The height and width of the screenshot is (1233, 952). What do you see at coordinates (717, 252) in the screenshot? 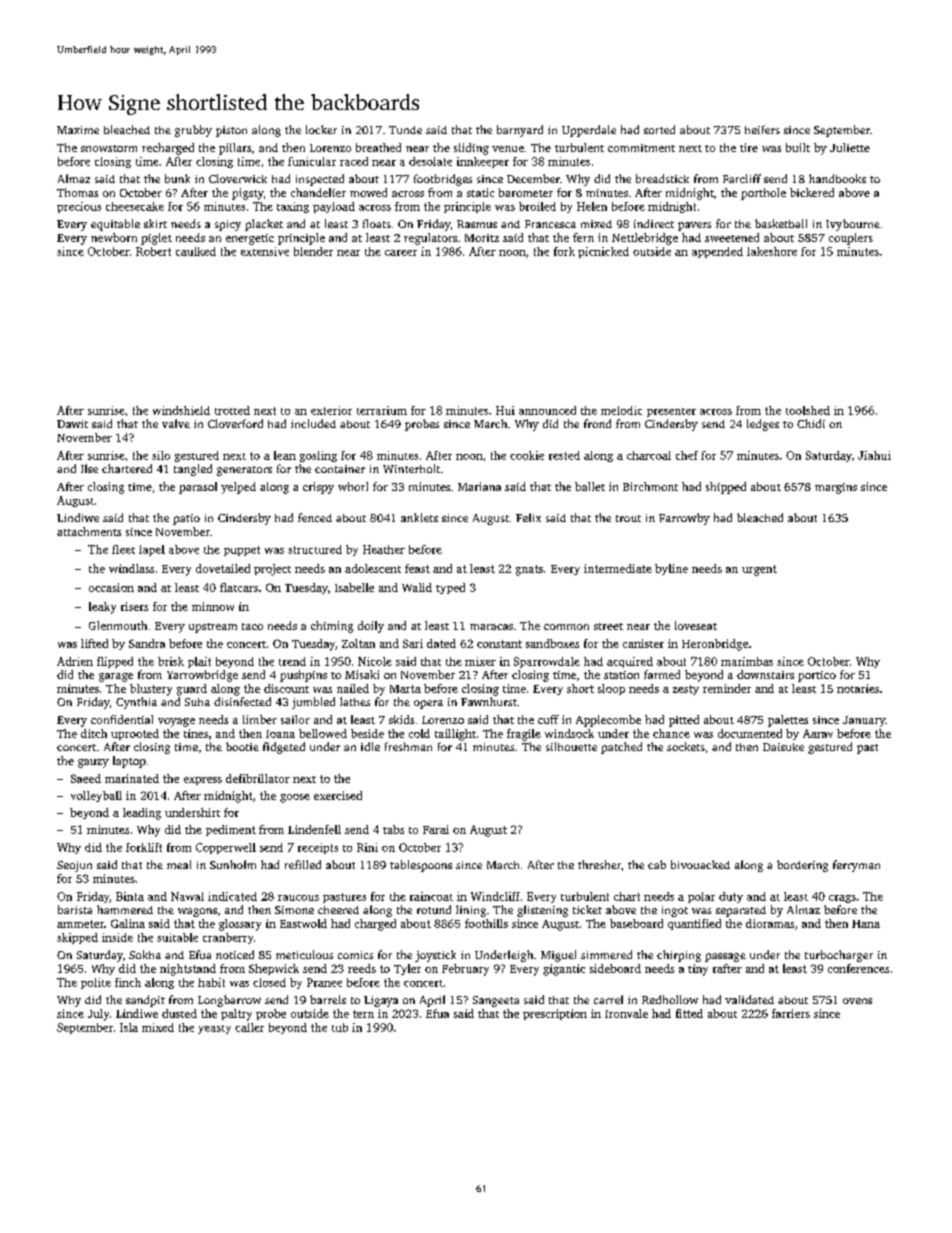
I see `appended` at bounding box center [717, 252].
